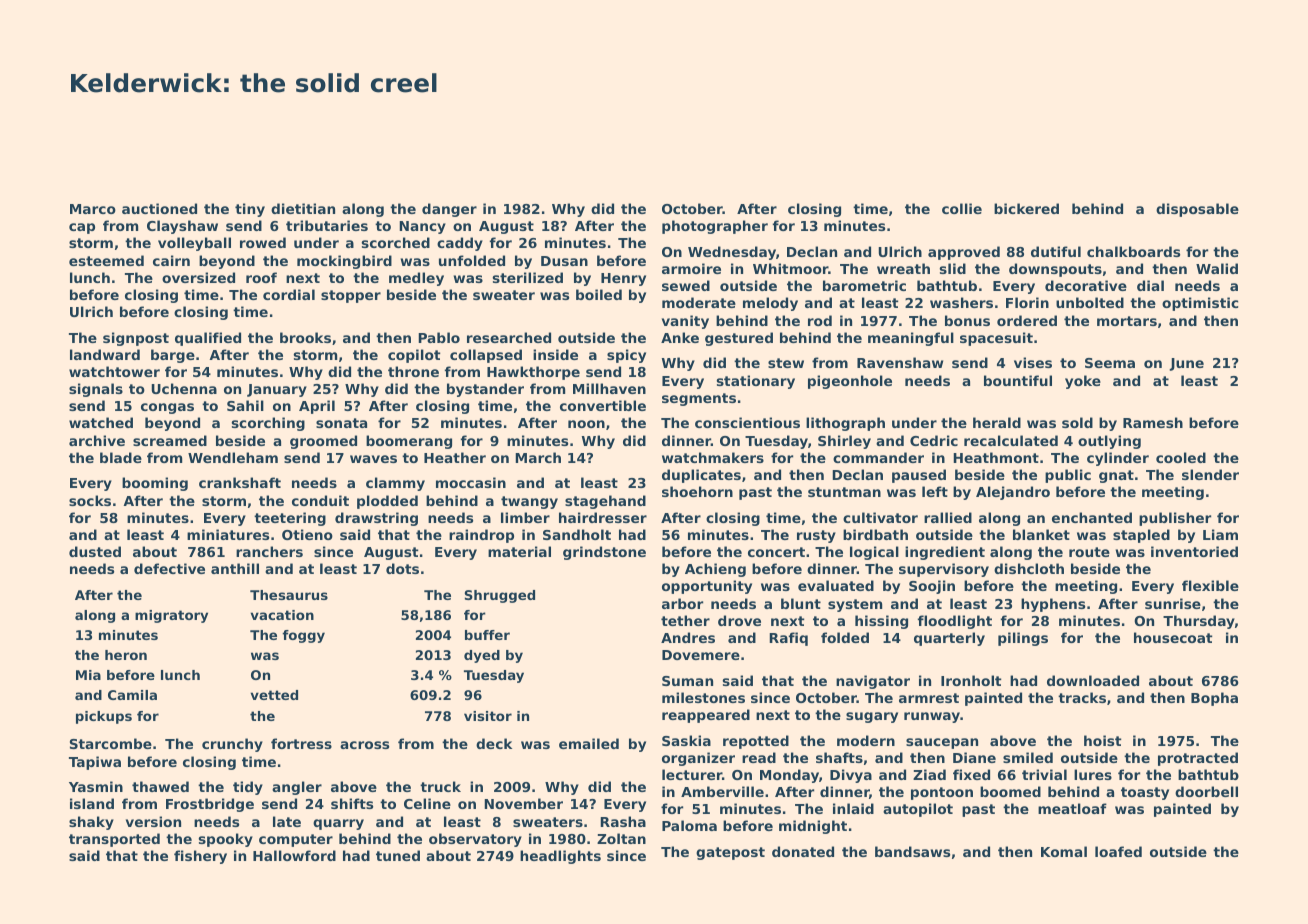  What do you see at coordinates (327, 225) in the page?
I see `tributaries` at bounding box center [327, 225].
